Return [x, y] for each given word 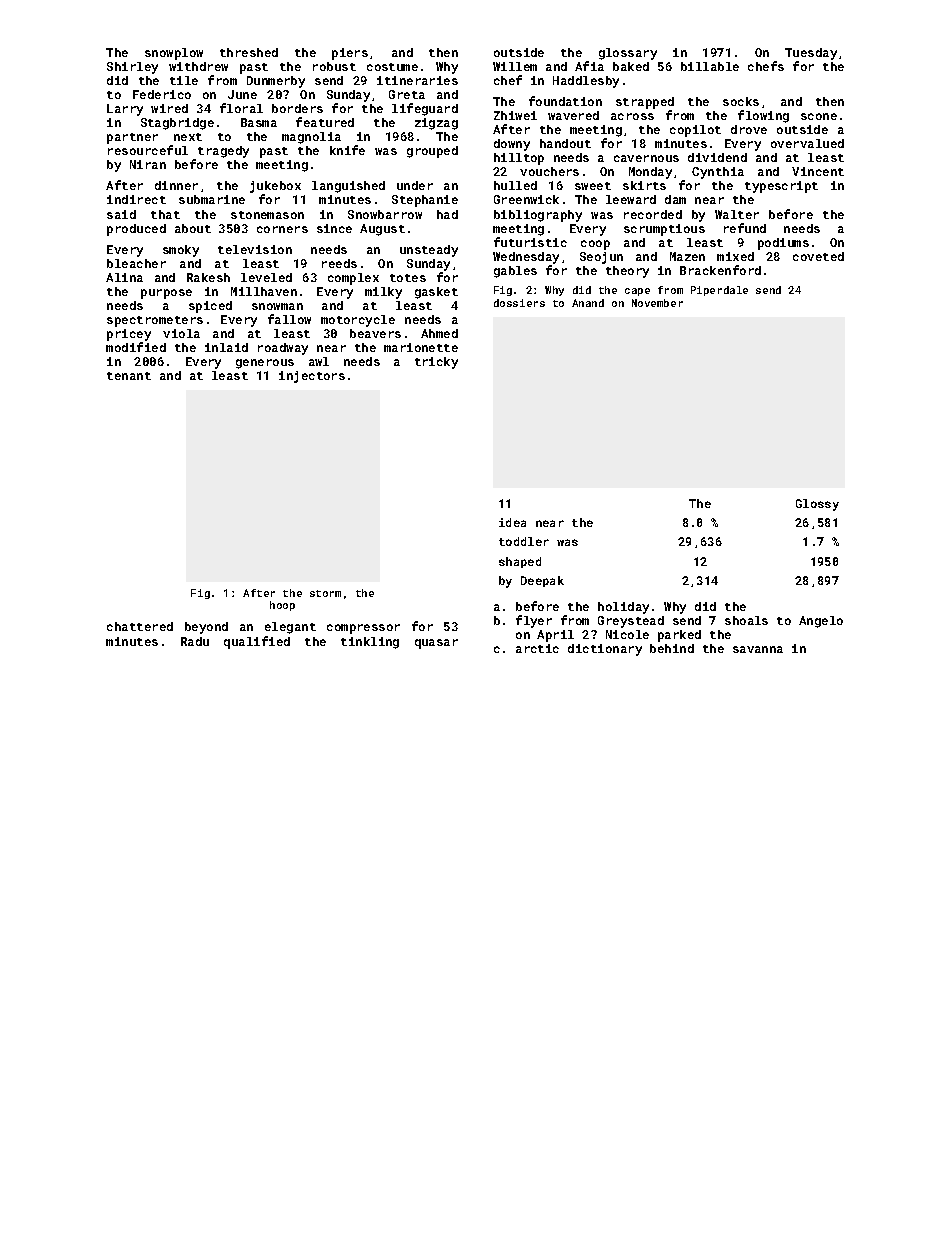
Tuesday [811, 54]
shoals [746, 620]
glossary [628, 54]
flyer [534, 621]
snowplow [174, 54]
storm [325, 593]
